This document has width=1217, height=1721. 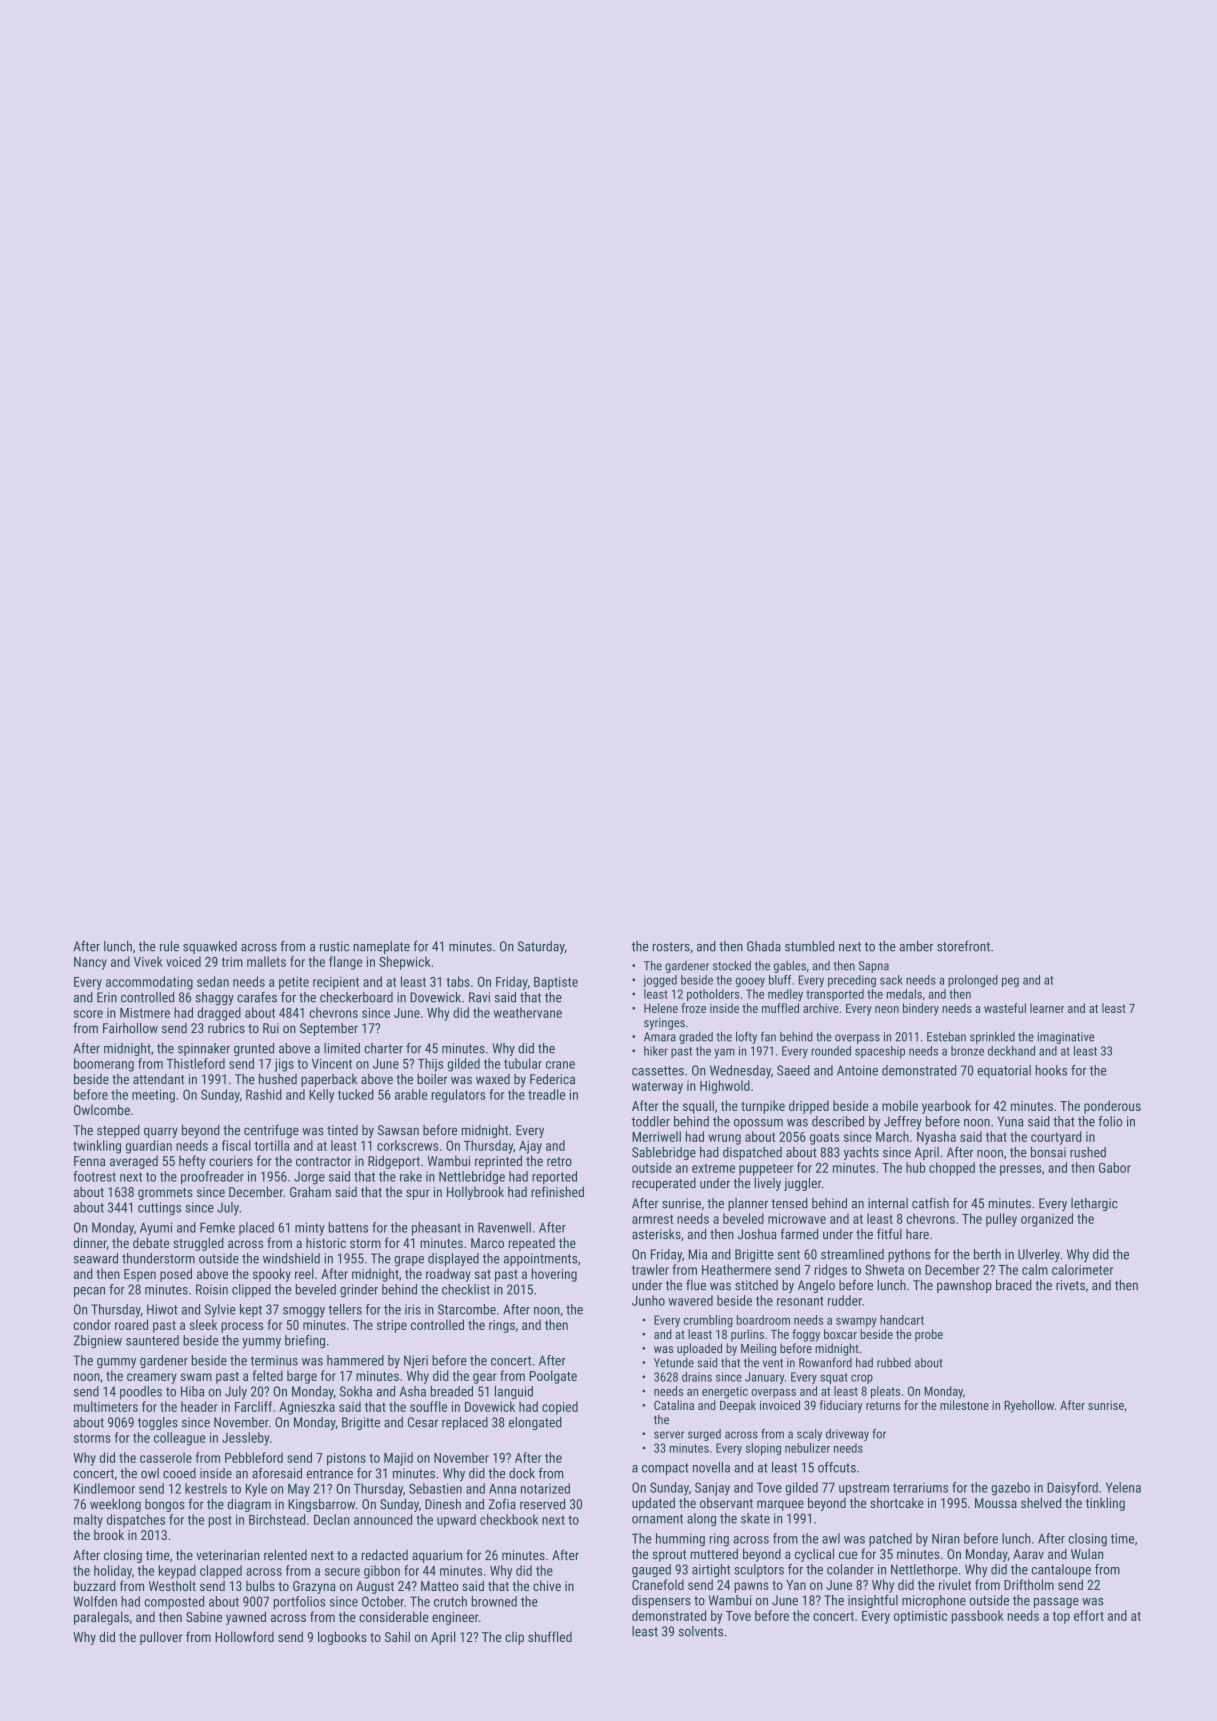 What do you see at coordinates (550, 1636) in the document?
I see `shuffled` at bounding box center [550, 1636].
